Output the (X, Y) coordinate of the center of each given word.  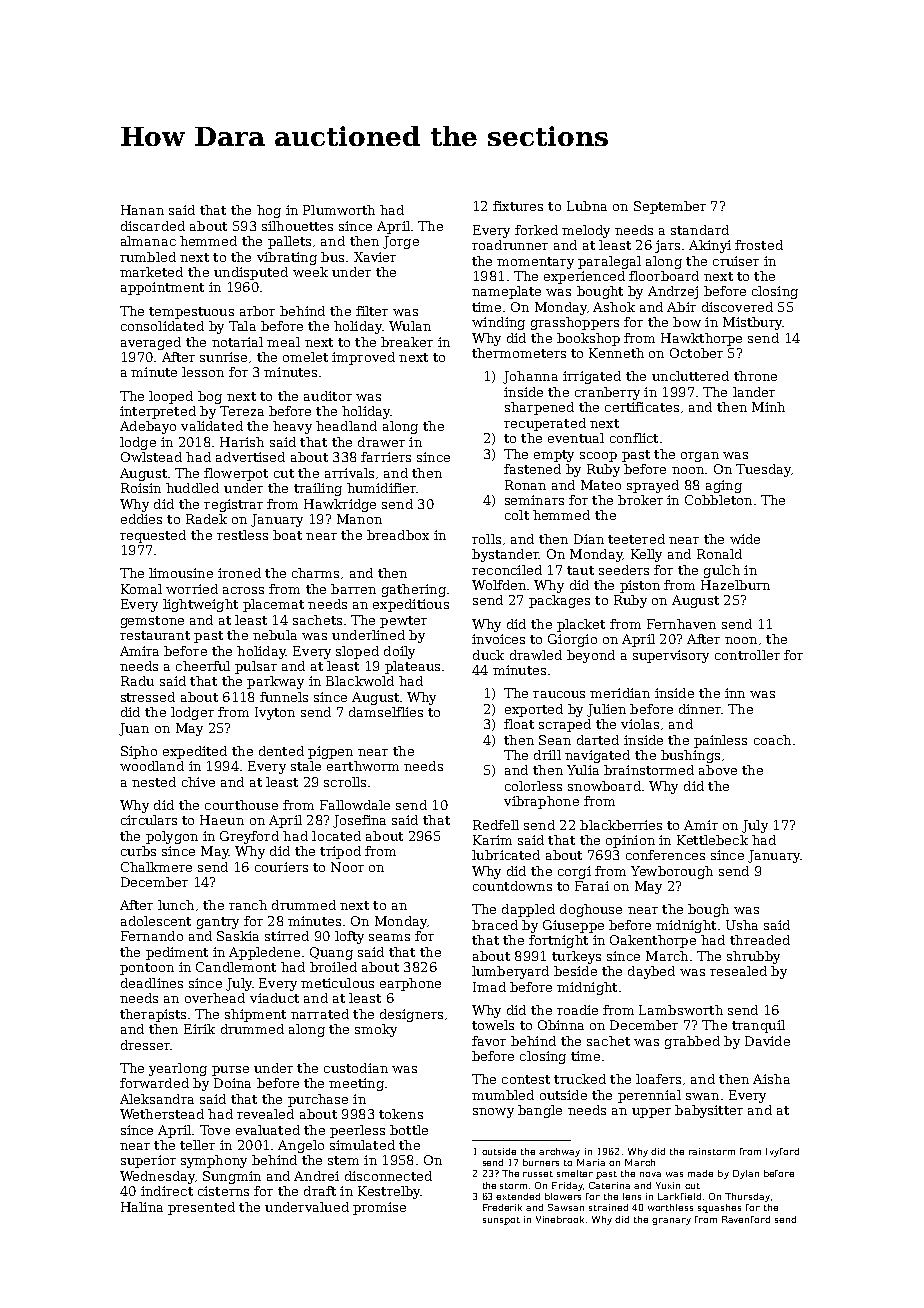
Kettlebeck (712, 840)
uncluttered (690, 376)
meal (283, 342)
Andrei (316, 1176)
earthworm (363, 766)
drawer (381, 442)
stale (306, 766)
